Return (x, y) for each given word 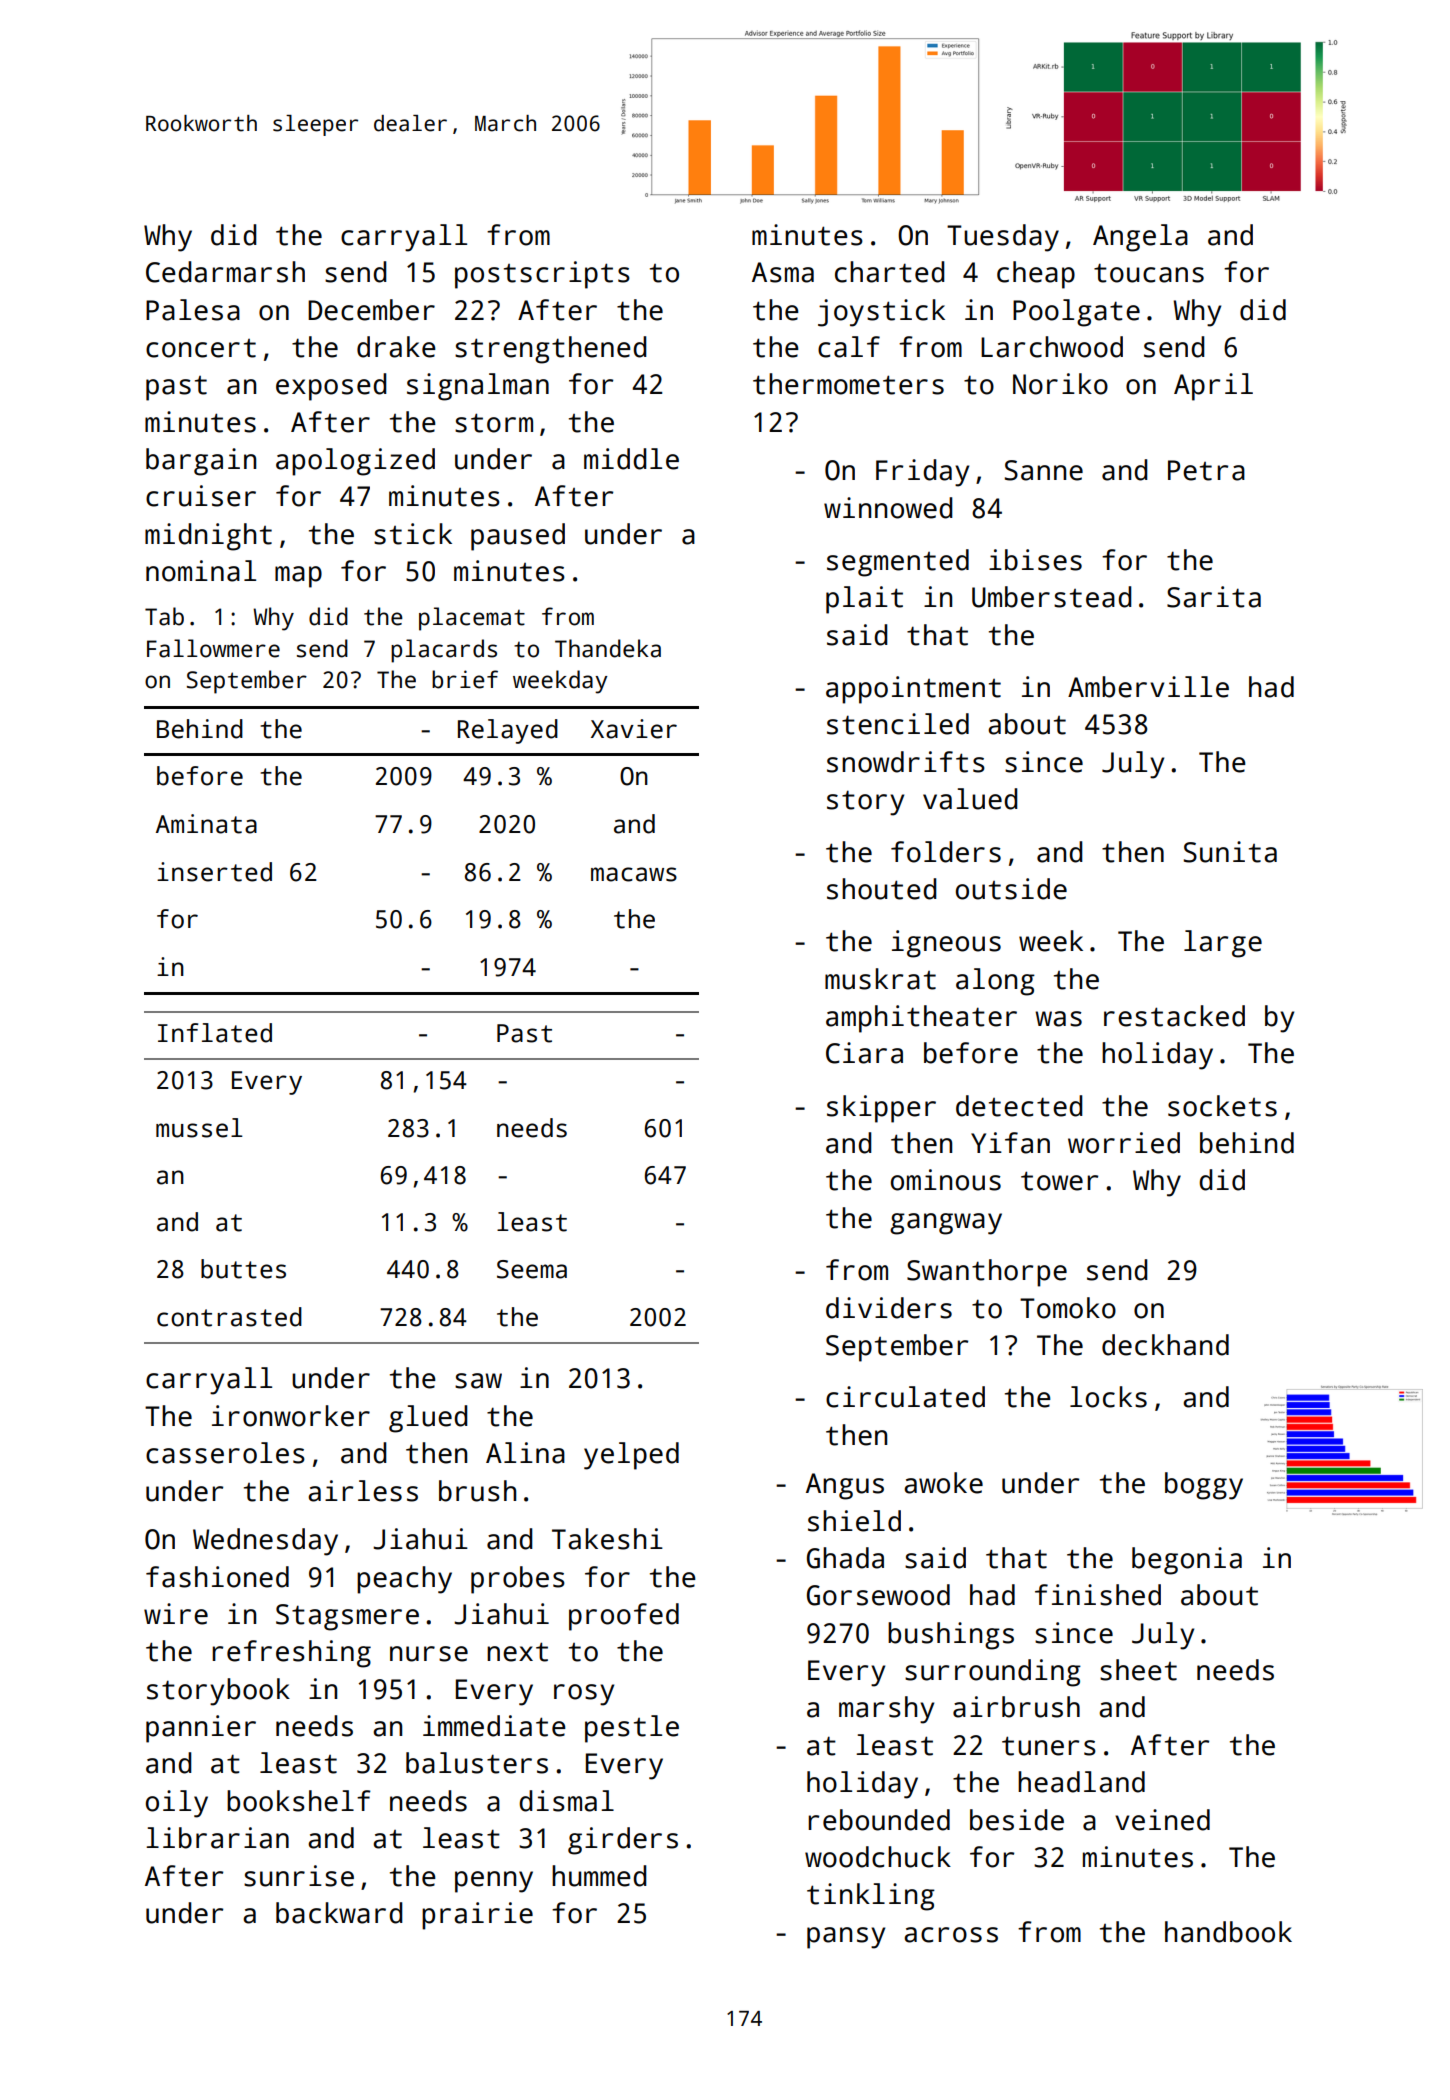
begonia (1187, 1561)
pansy (846, 1938)
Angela (1140, 238)
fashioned (217, 1577)
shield (854, 1521)
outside (1011, 889)
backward (339, 1913)
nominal (201, 571)
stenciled (898, 724)
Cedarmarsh (225, 272)
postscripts (542, 275)
